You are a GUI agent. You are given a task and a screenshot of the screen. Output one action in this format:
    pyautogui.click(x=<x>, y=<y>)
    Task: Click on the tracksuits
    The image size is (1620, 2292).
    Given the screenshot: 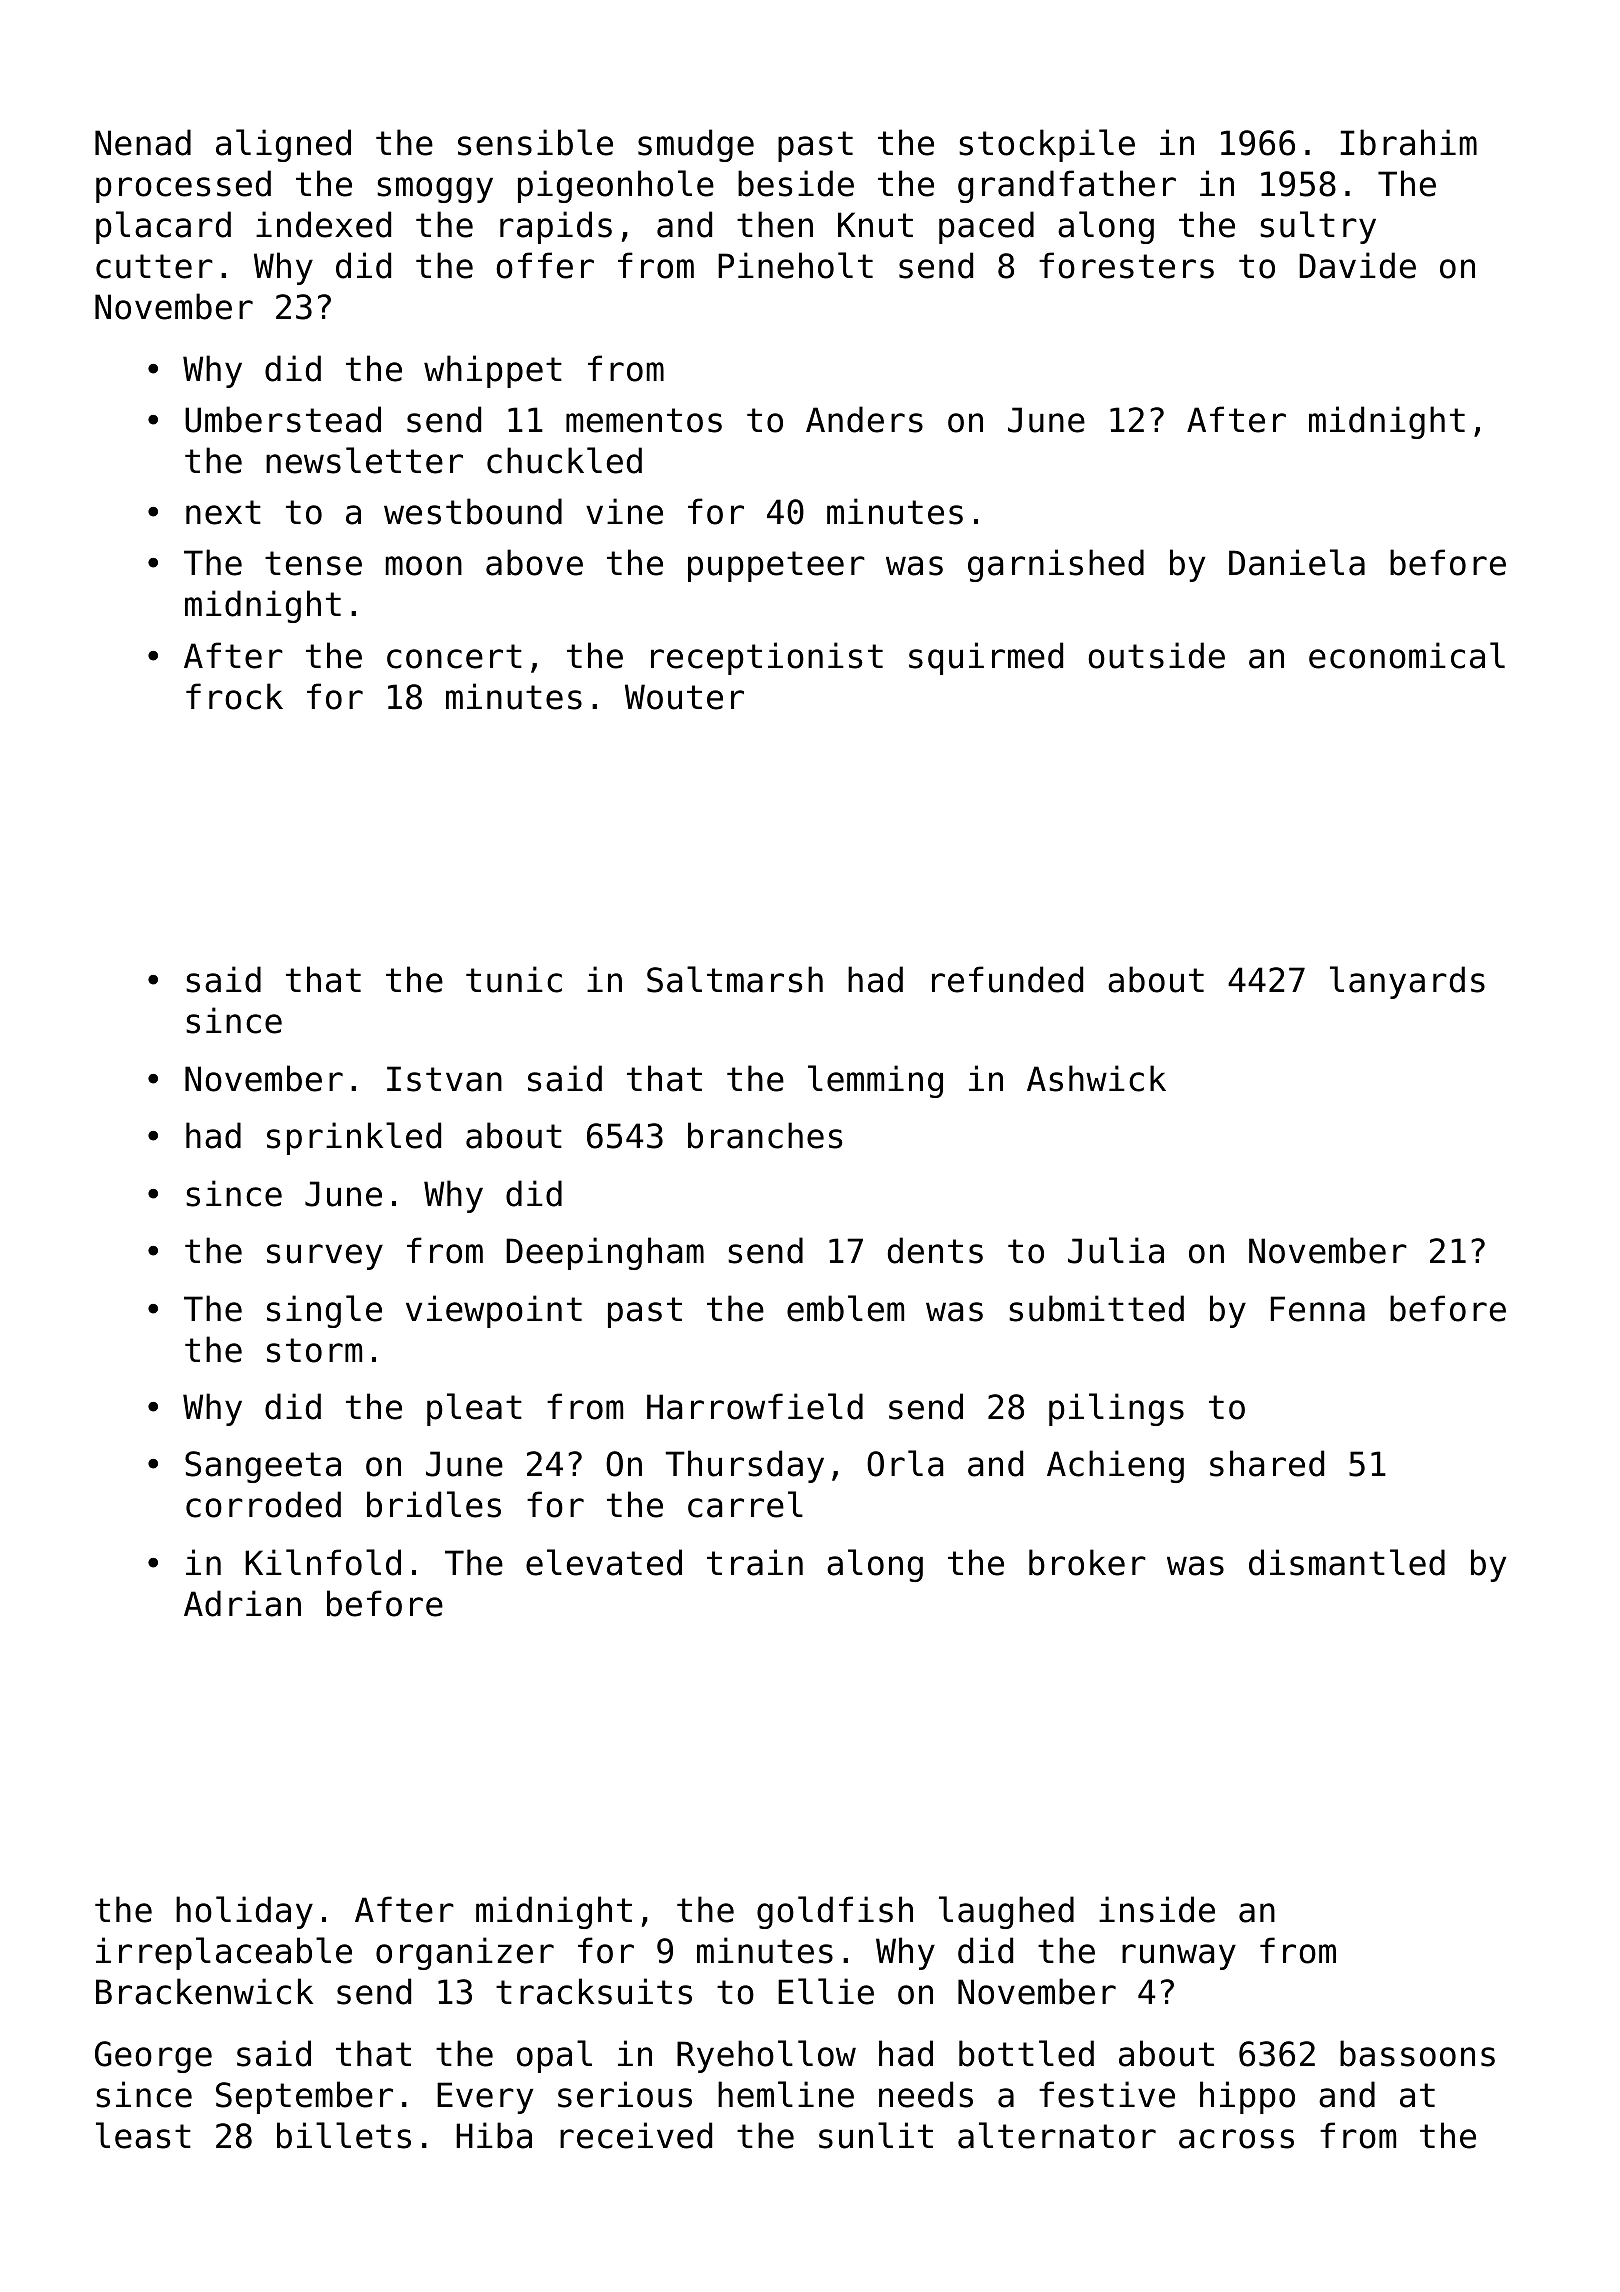 What is the action you would take?
    pyautogui.click(x=594, y=1991)
